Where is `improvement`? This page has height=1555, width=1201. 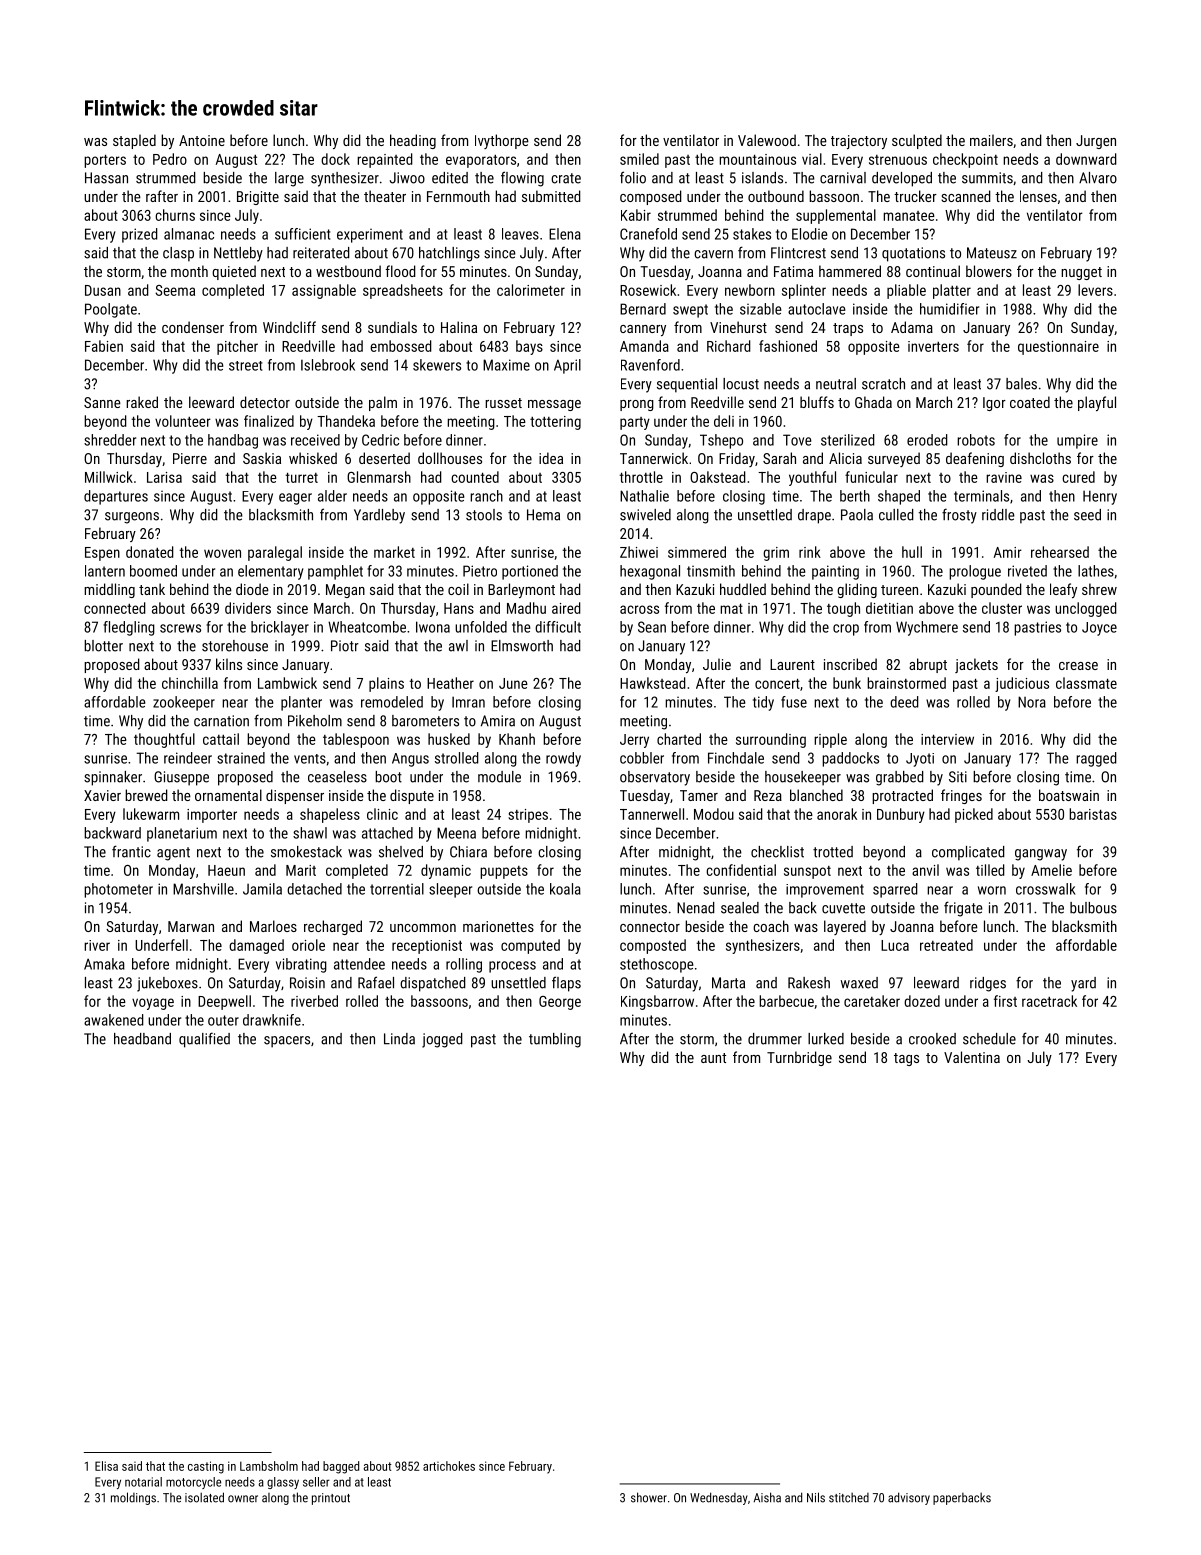
improvement is located at coordinates (825, 891).
